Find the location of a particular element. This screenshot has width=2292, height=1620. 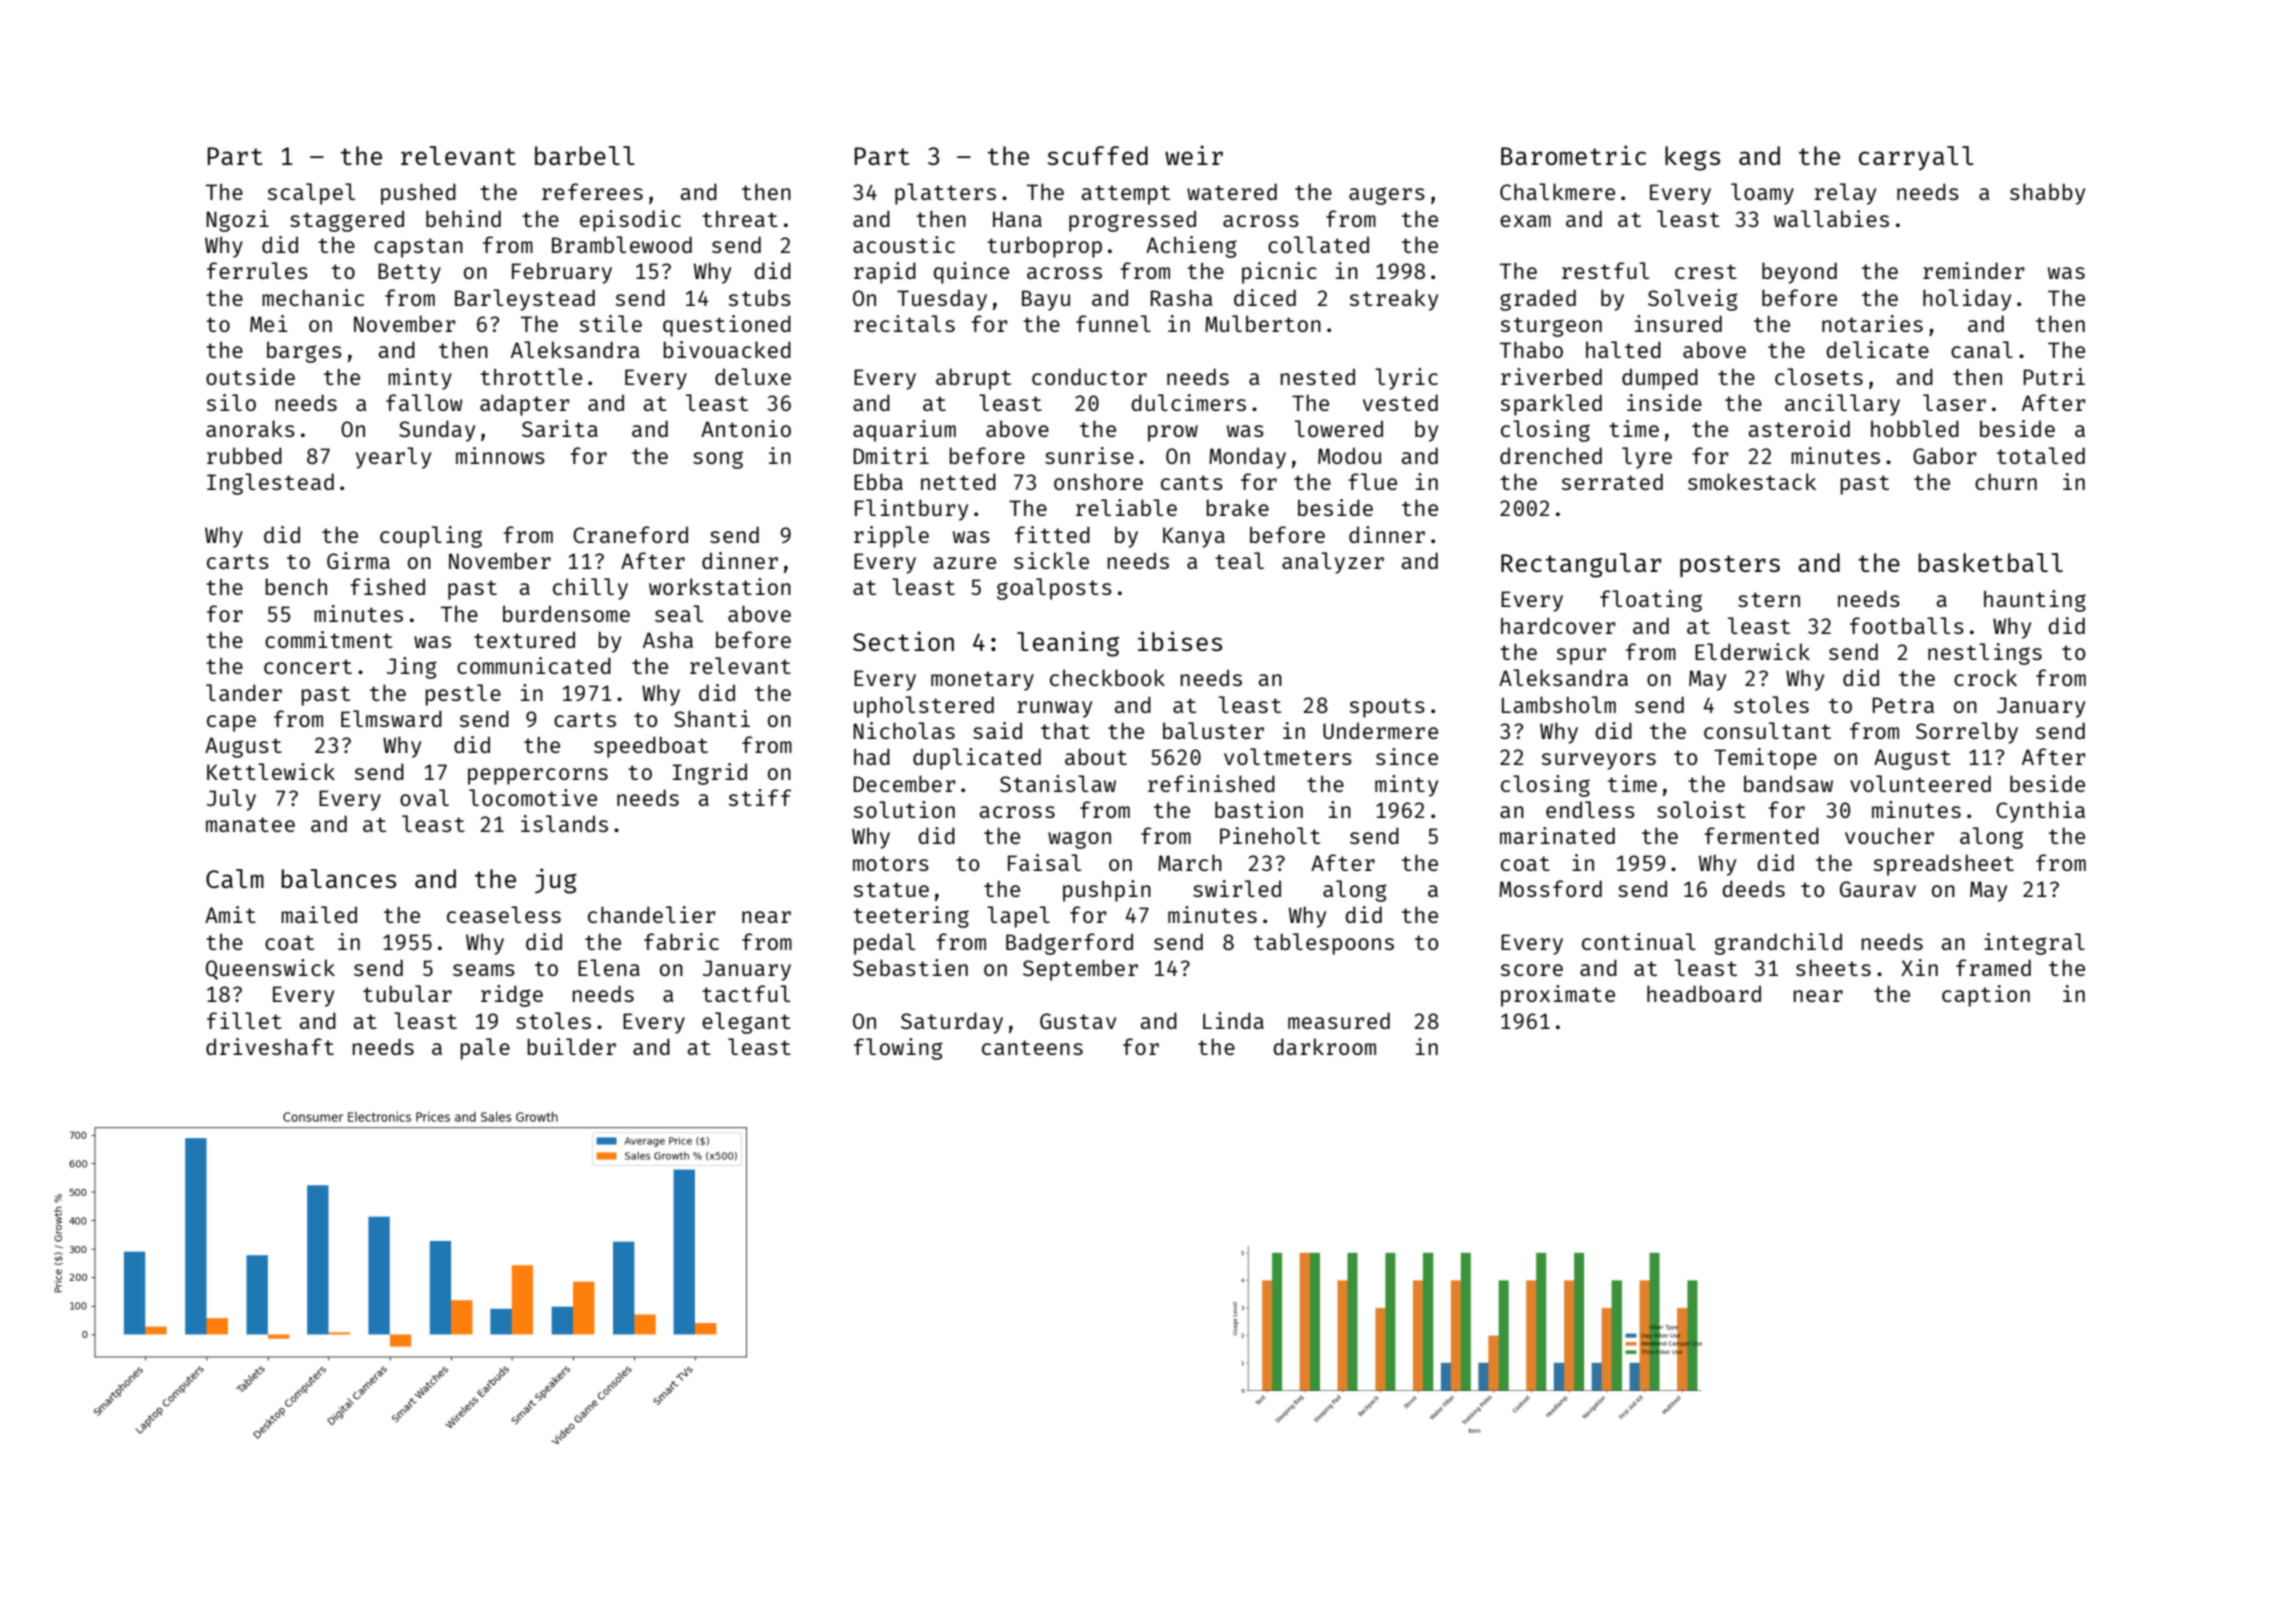

Modou is located at coordinates (1349, 455).
